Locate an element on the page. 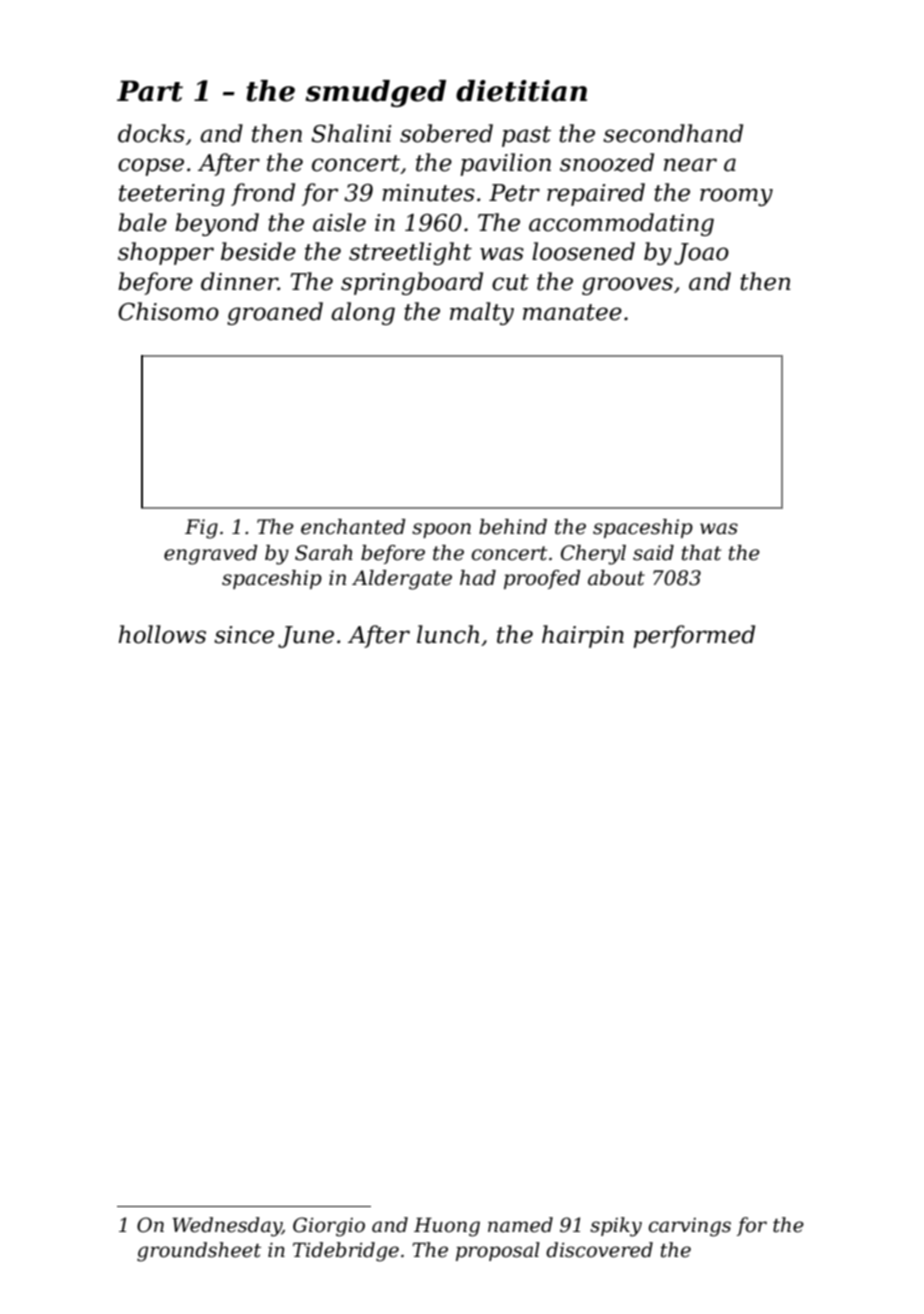  about is located at coordinates (616, 578).
